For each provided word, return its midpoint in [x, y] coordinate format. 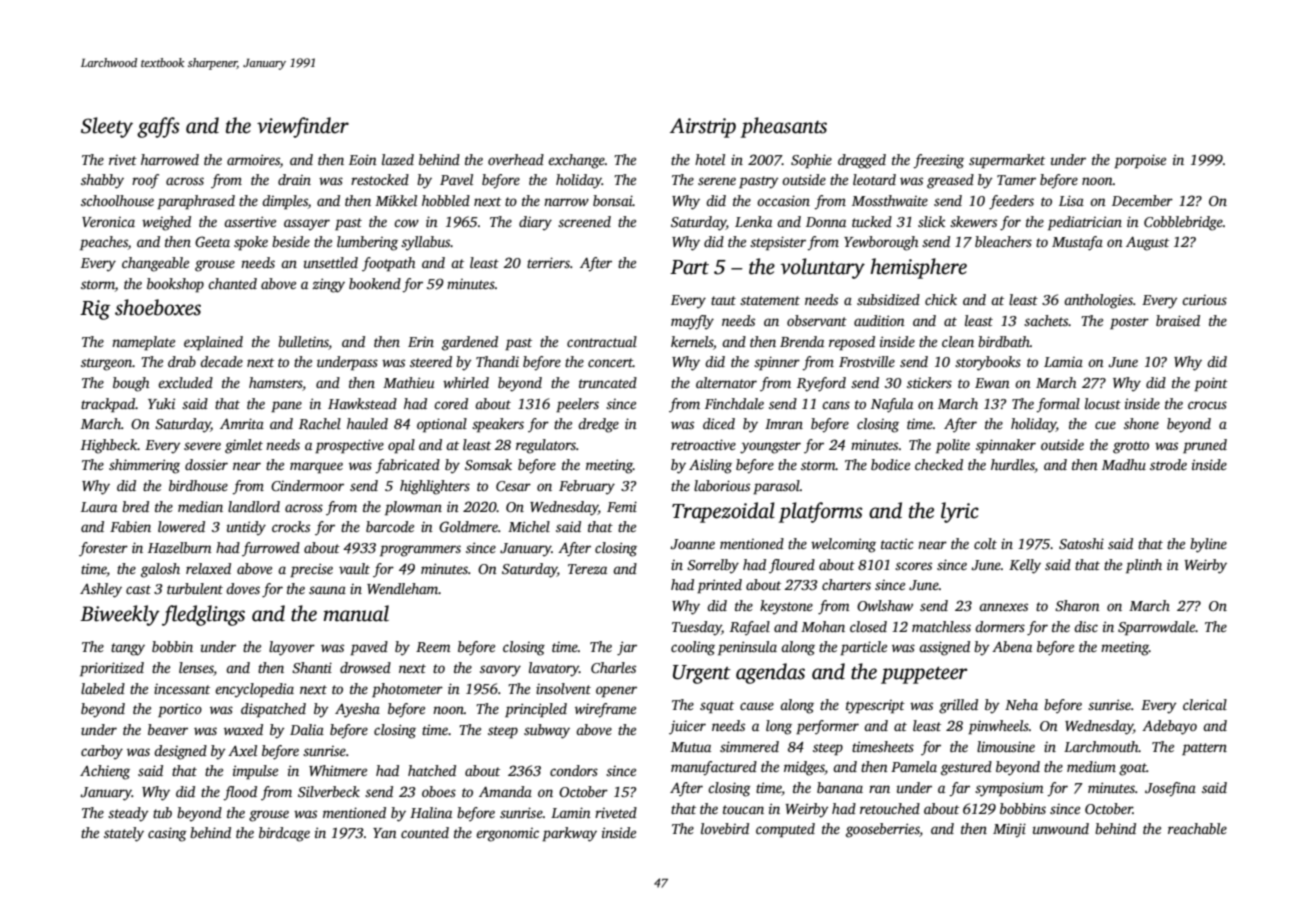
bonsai [613, 200]
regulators [546, 446]
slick [931, 221]
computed [785, 830]
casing [167, 834]
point [1211, 384]
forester [103, 549]
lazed [398, 159]
